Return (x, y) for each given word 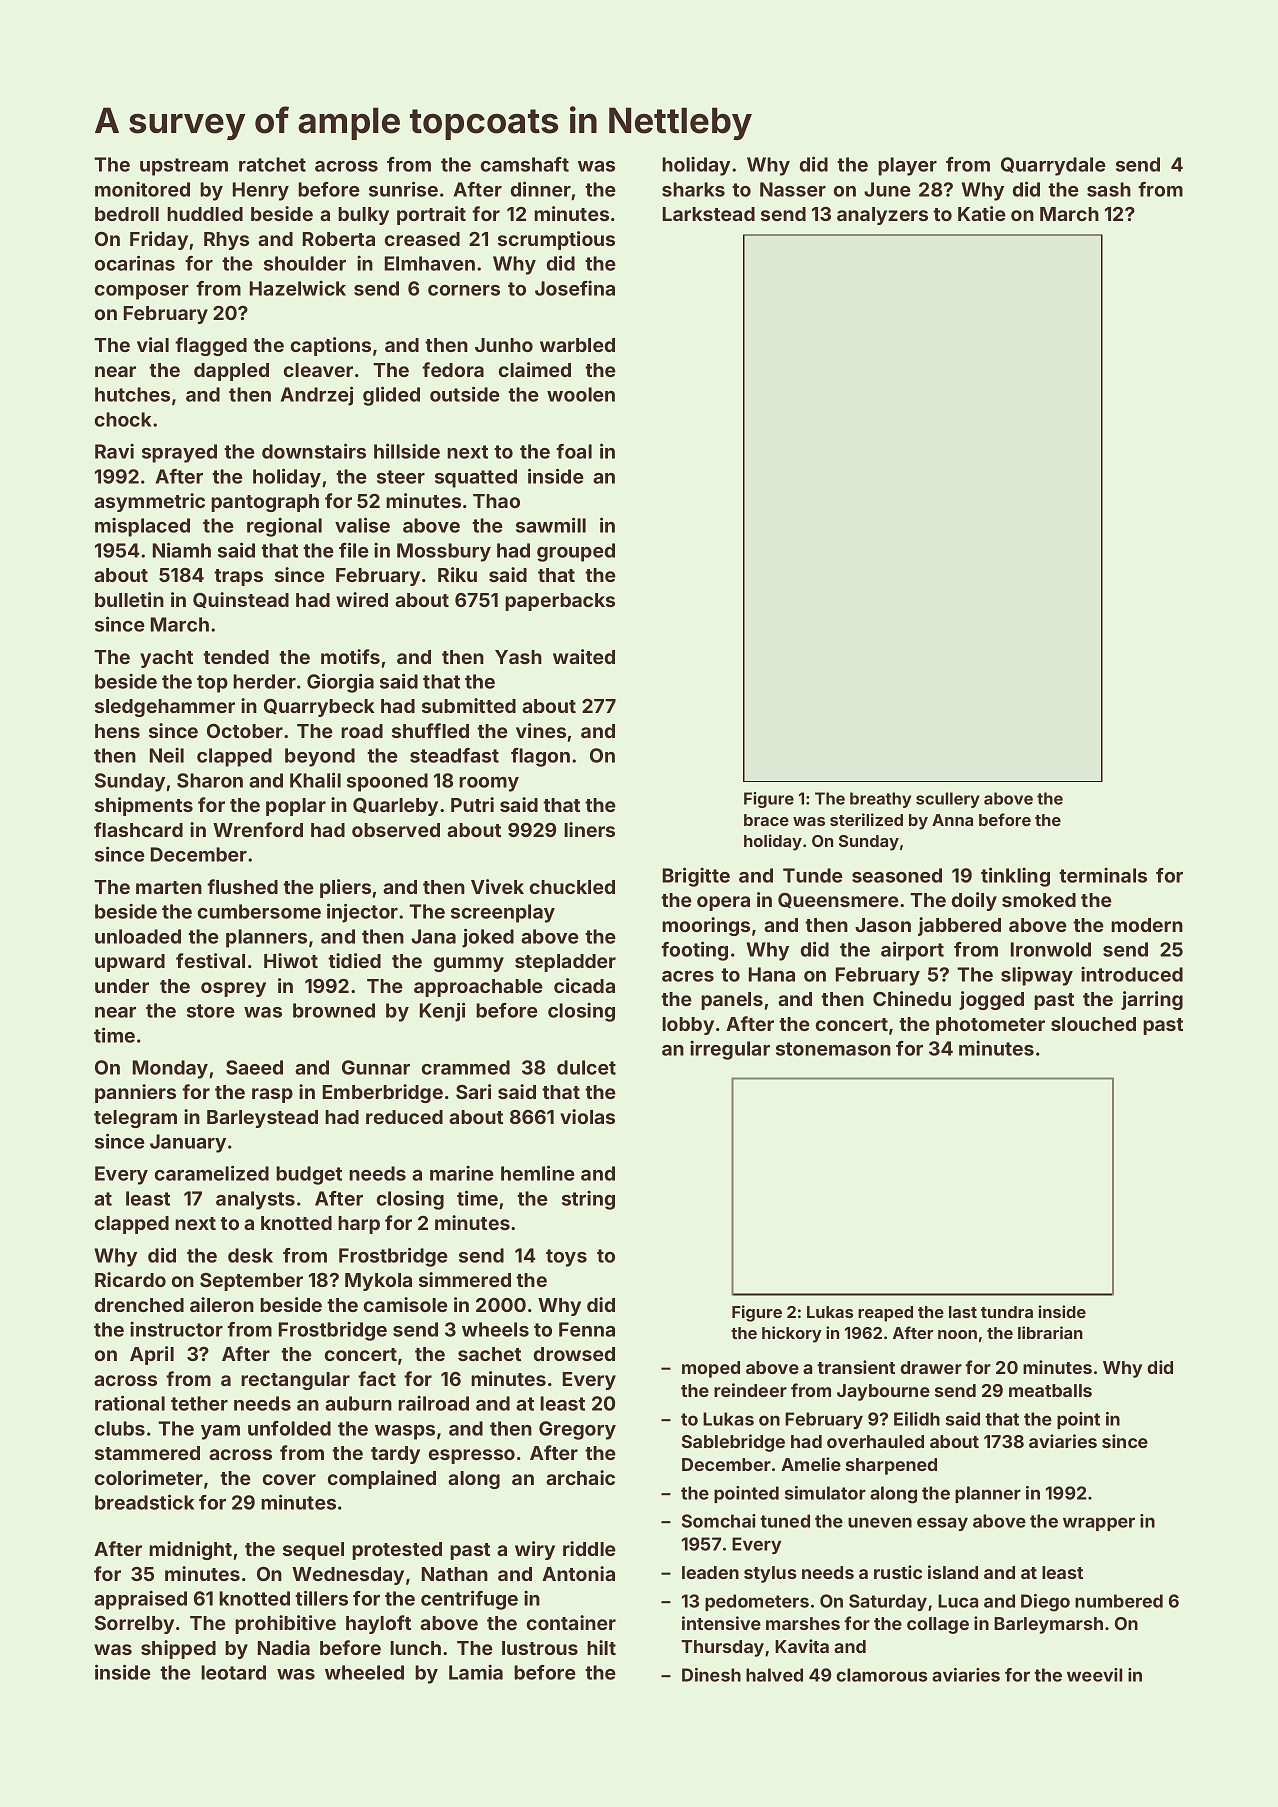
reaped (885, 1314)
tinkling (1015, 877)
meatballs (1050, 1390)
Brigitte (696, 877)
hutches (132, 394)
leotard (233, 1672)
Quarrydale (1053, 166)
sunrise (403, 189)
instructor (176, 1329)
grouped (576, 552)
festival (210, 960)
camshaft (525, 164)
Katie (982, 213)
